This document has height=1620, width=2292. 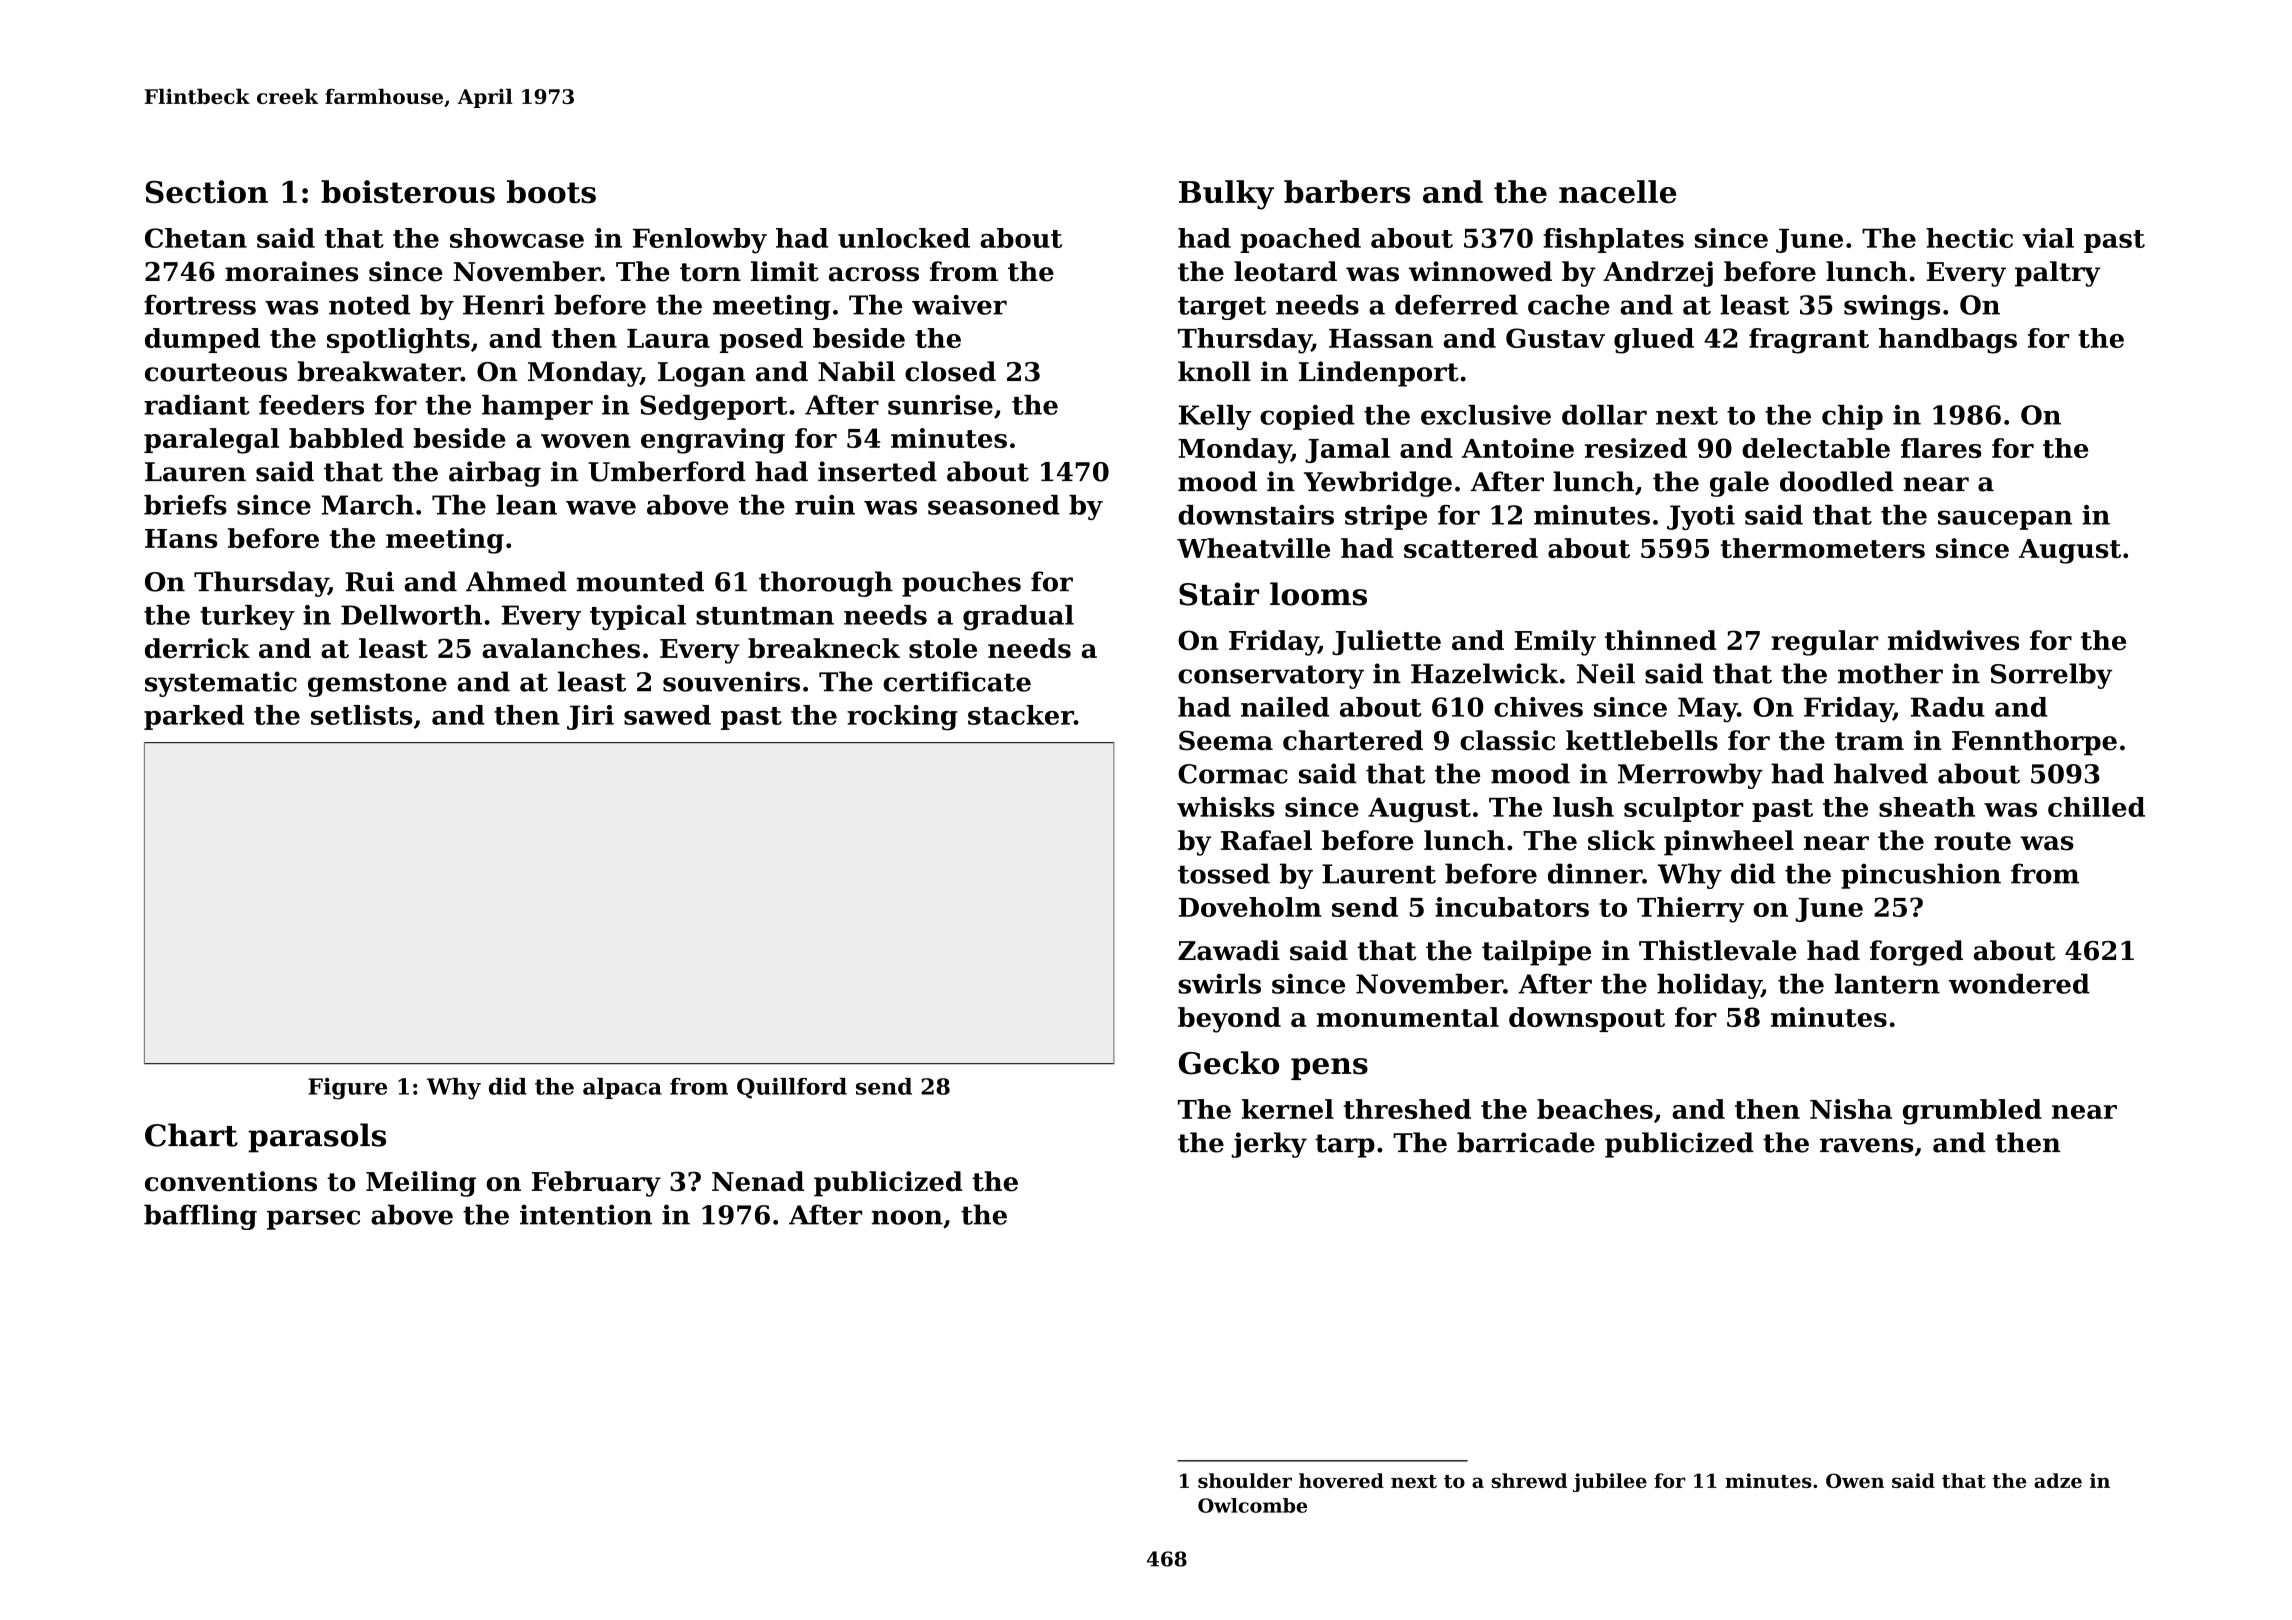 What do you see at coordinates (1881, 773) in the document?
I see `halved` at bounding box center [1881, 773].
